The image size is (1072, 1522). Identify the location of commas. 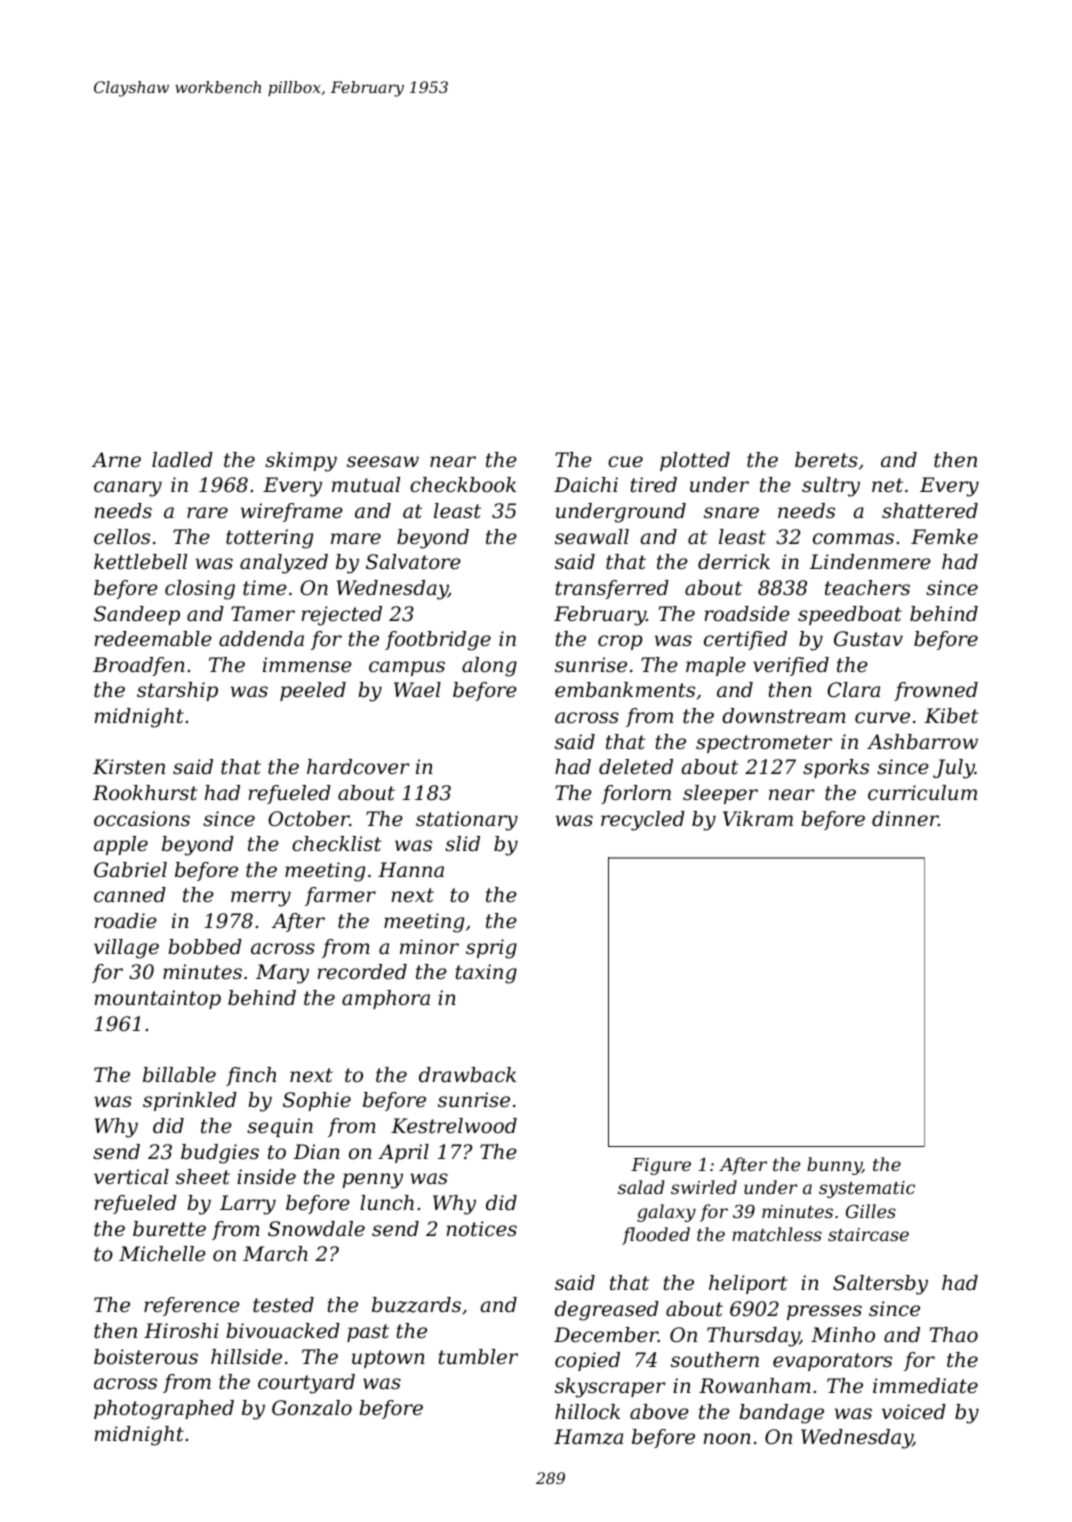
(853, 539).
